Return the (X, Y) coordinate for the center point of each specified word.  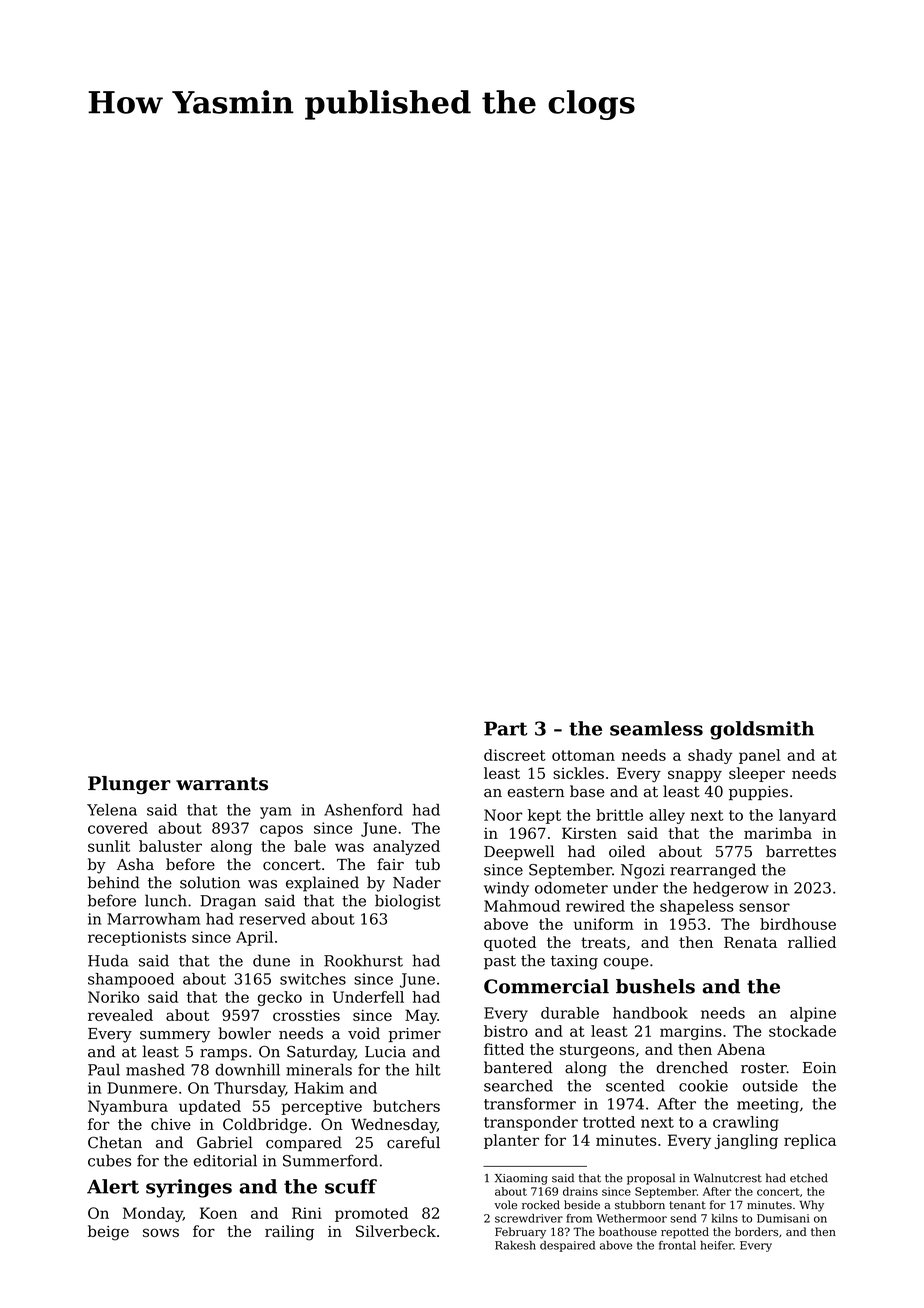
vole (505, 1204)
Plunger (129, 785)
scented (635, 1085)
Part (505, 728)
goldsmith (762, 730)
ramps (223, 1055)
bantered (518, 1067)
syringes (189, 1188)
